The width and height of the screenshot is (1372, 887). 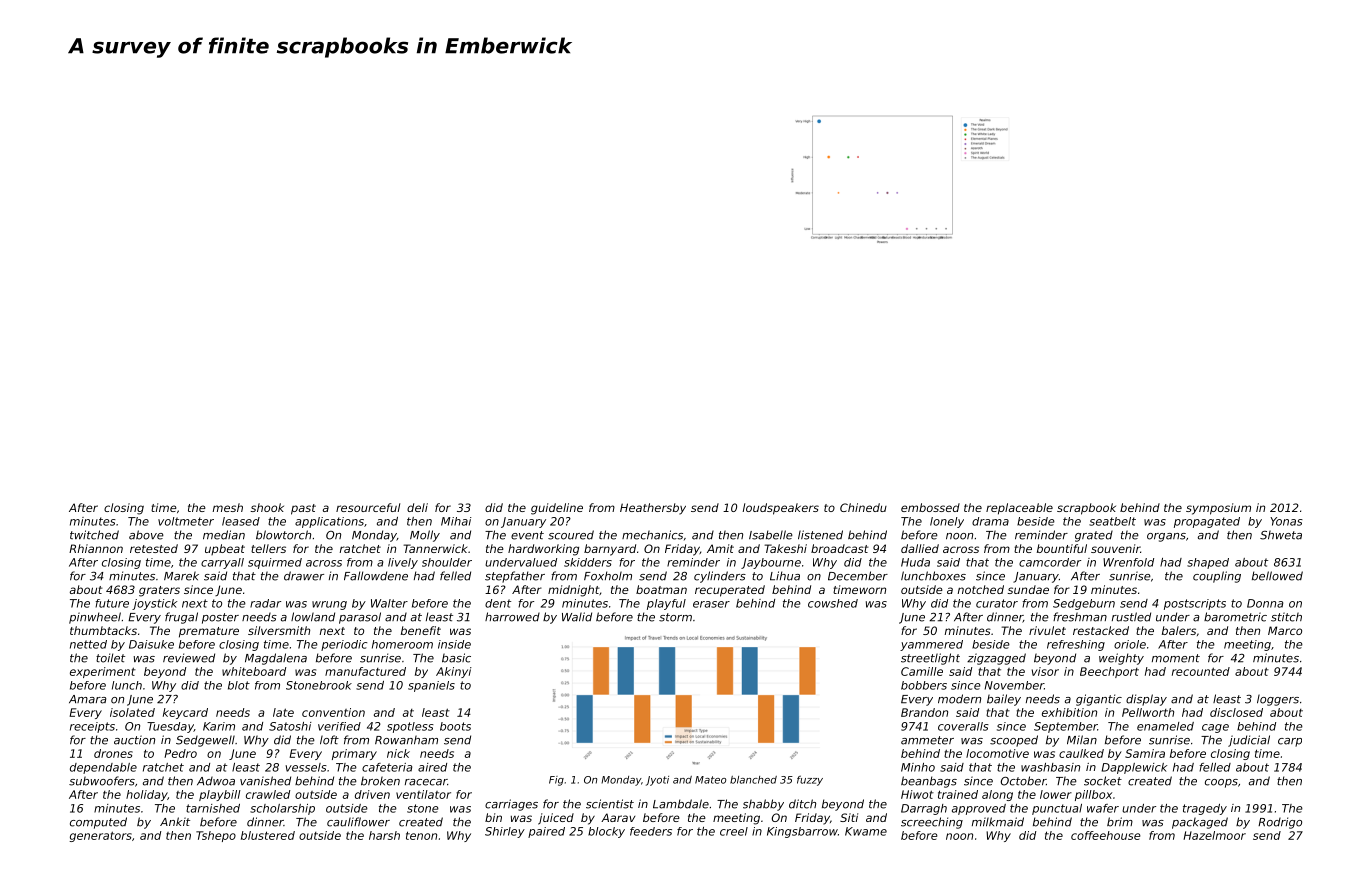 I want to click on approved, so click(x=979, y=809).
